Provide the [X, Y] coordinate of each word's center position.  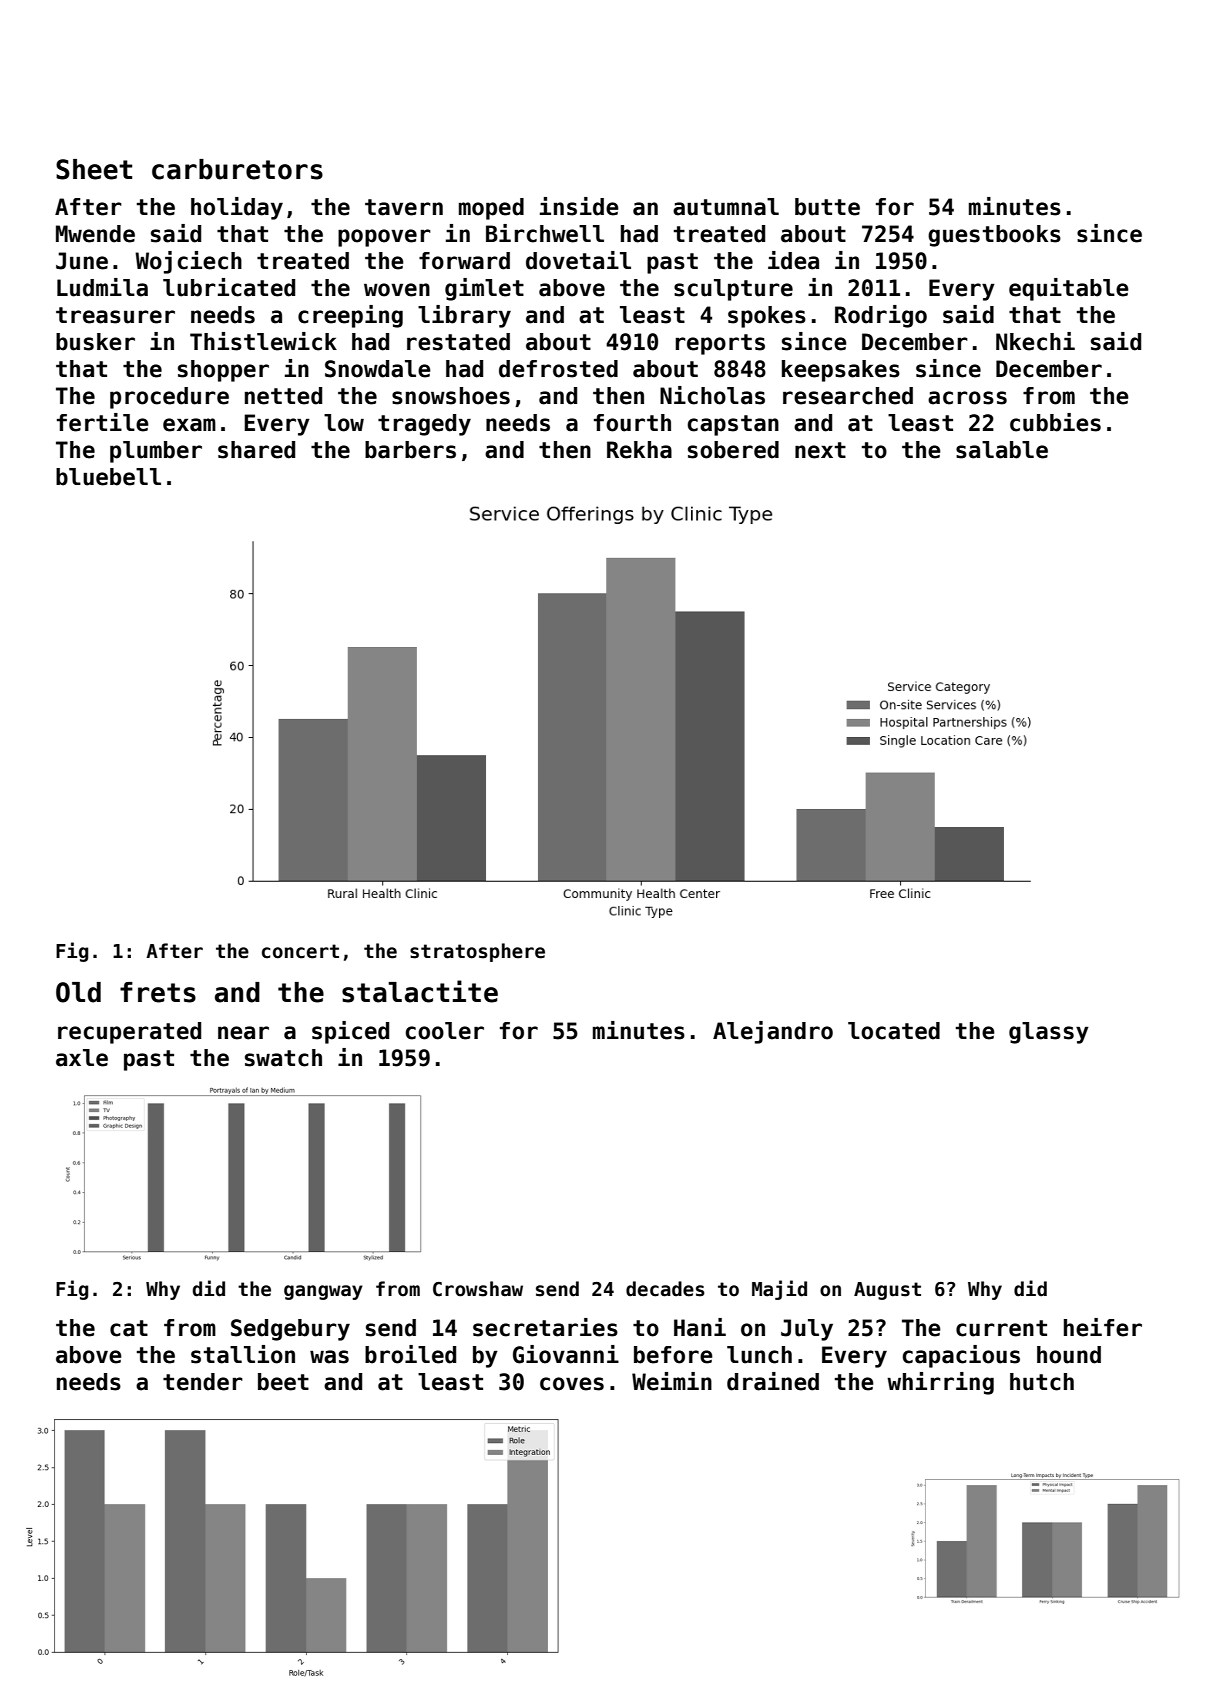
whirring [940, 1383]
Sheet [94, 169]
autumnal [726, 207]
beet [283, 1382]
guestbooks [994, 236]
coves [572, 1384]
